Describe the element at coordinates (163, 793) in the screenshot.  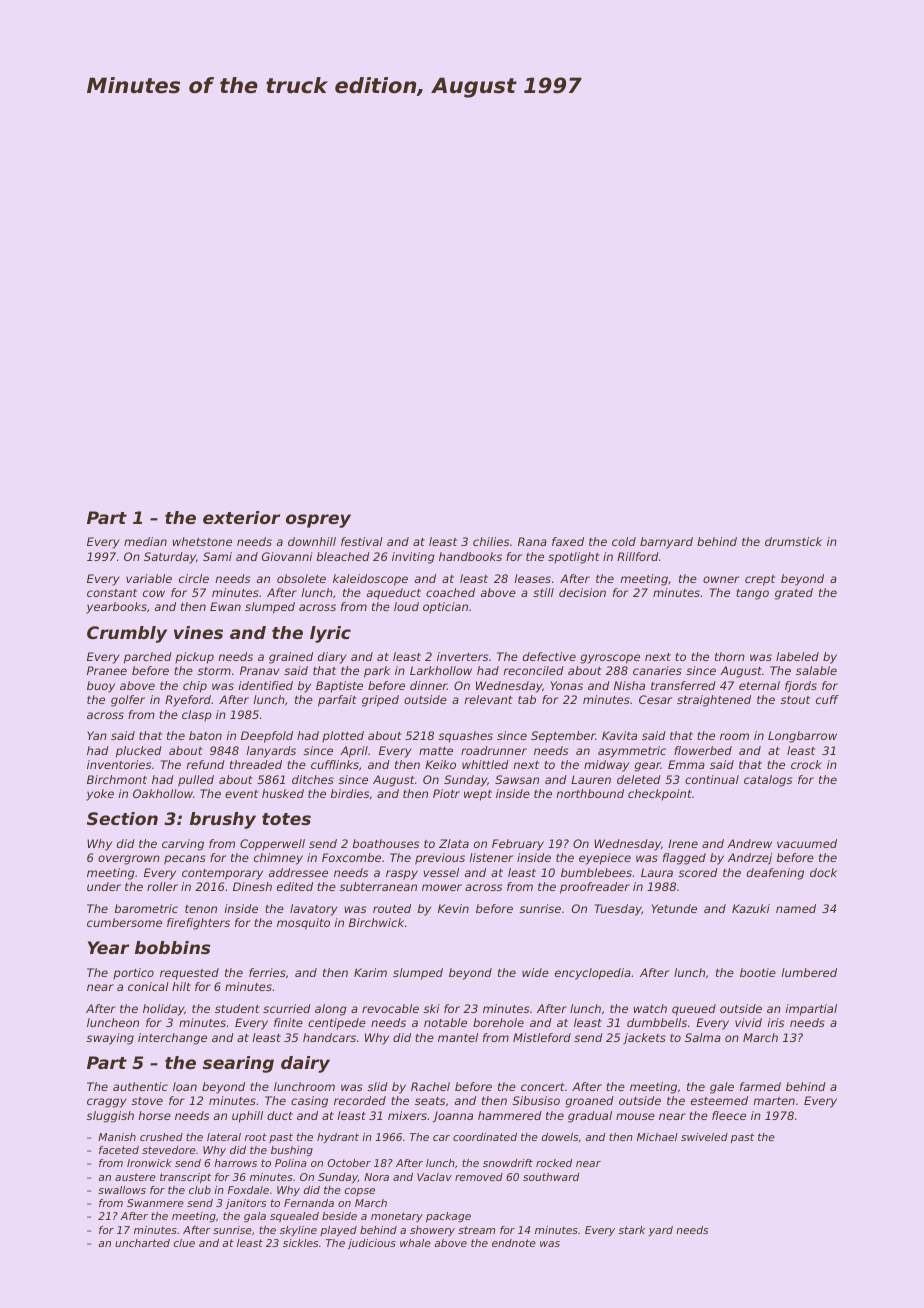
I see `Oakhollow` at that location.
